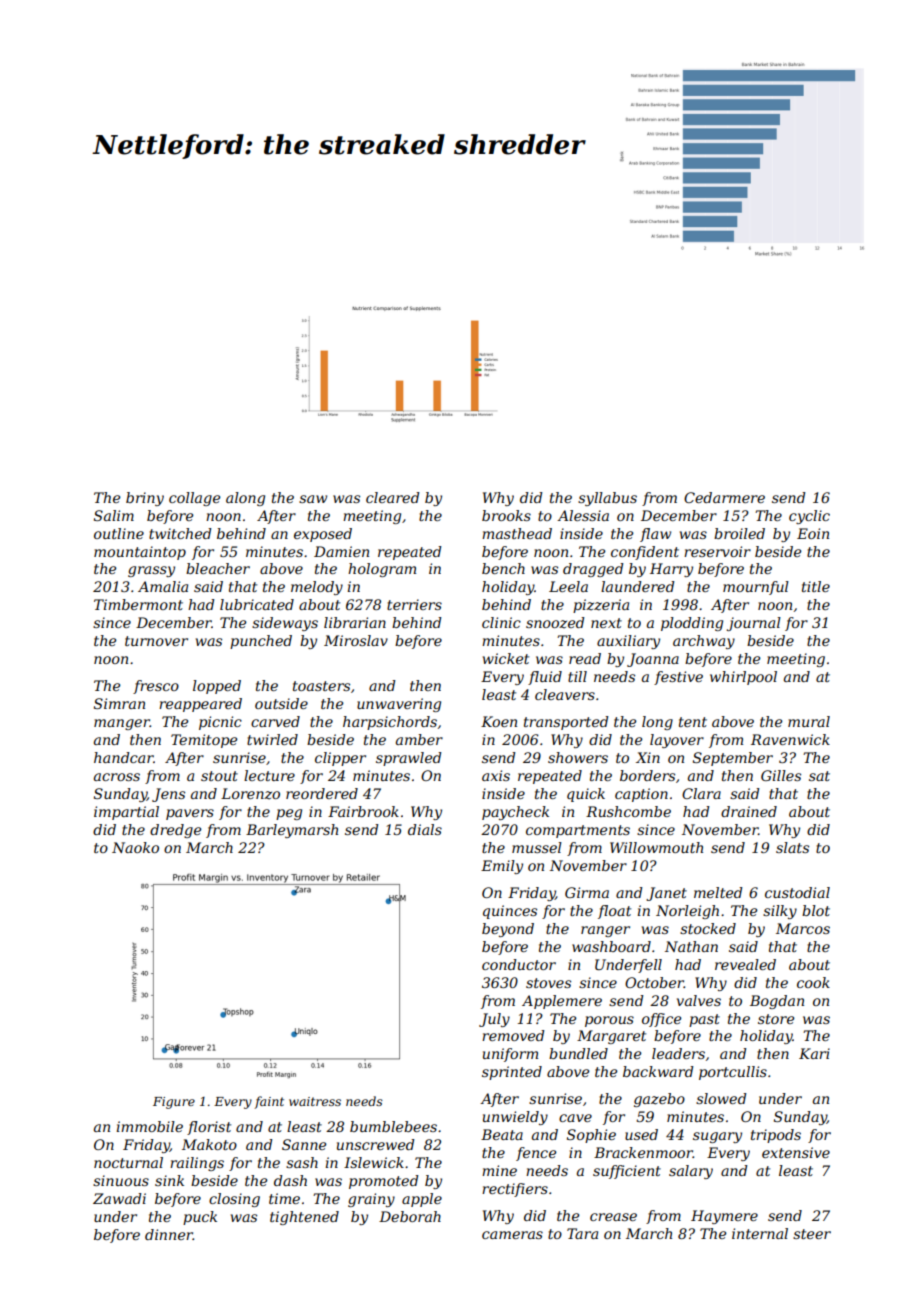 This screenshot has width=924, height=1314. Describe the element at coordinates (813, 982) in the screenshot. I see `cook` at that location.
